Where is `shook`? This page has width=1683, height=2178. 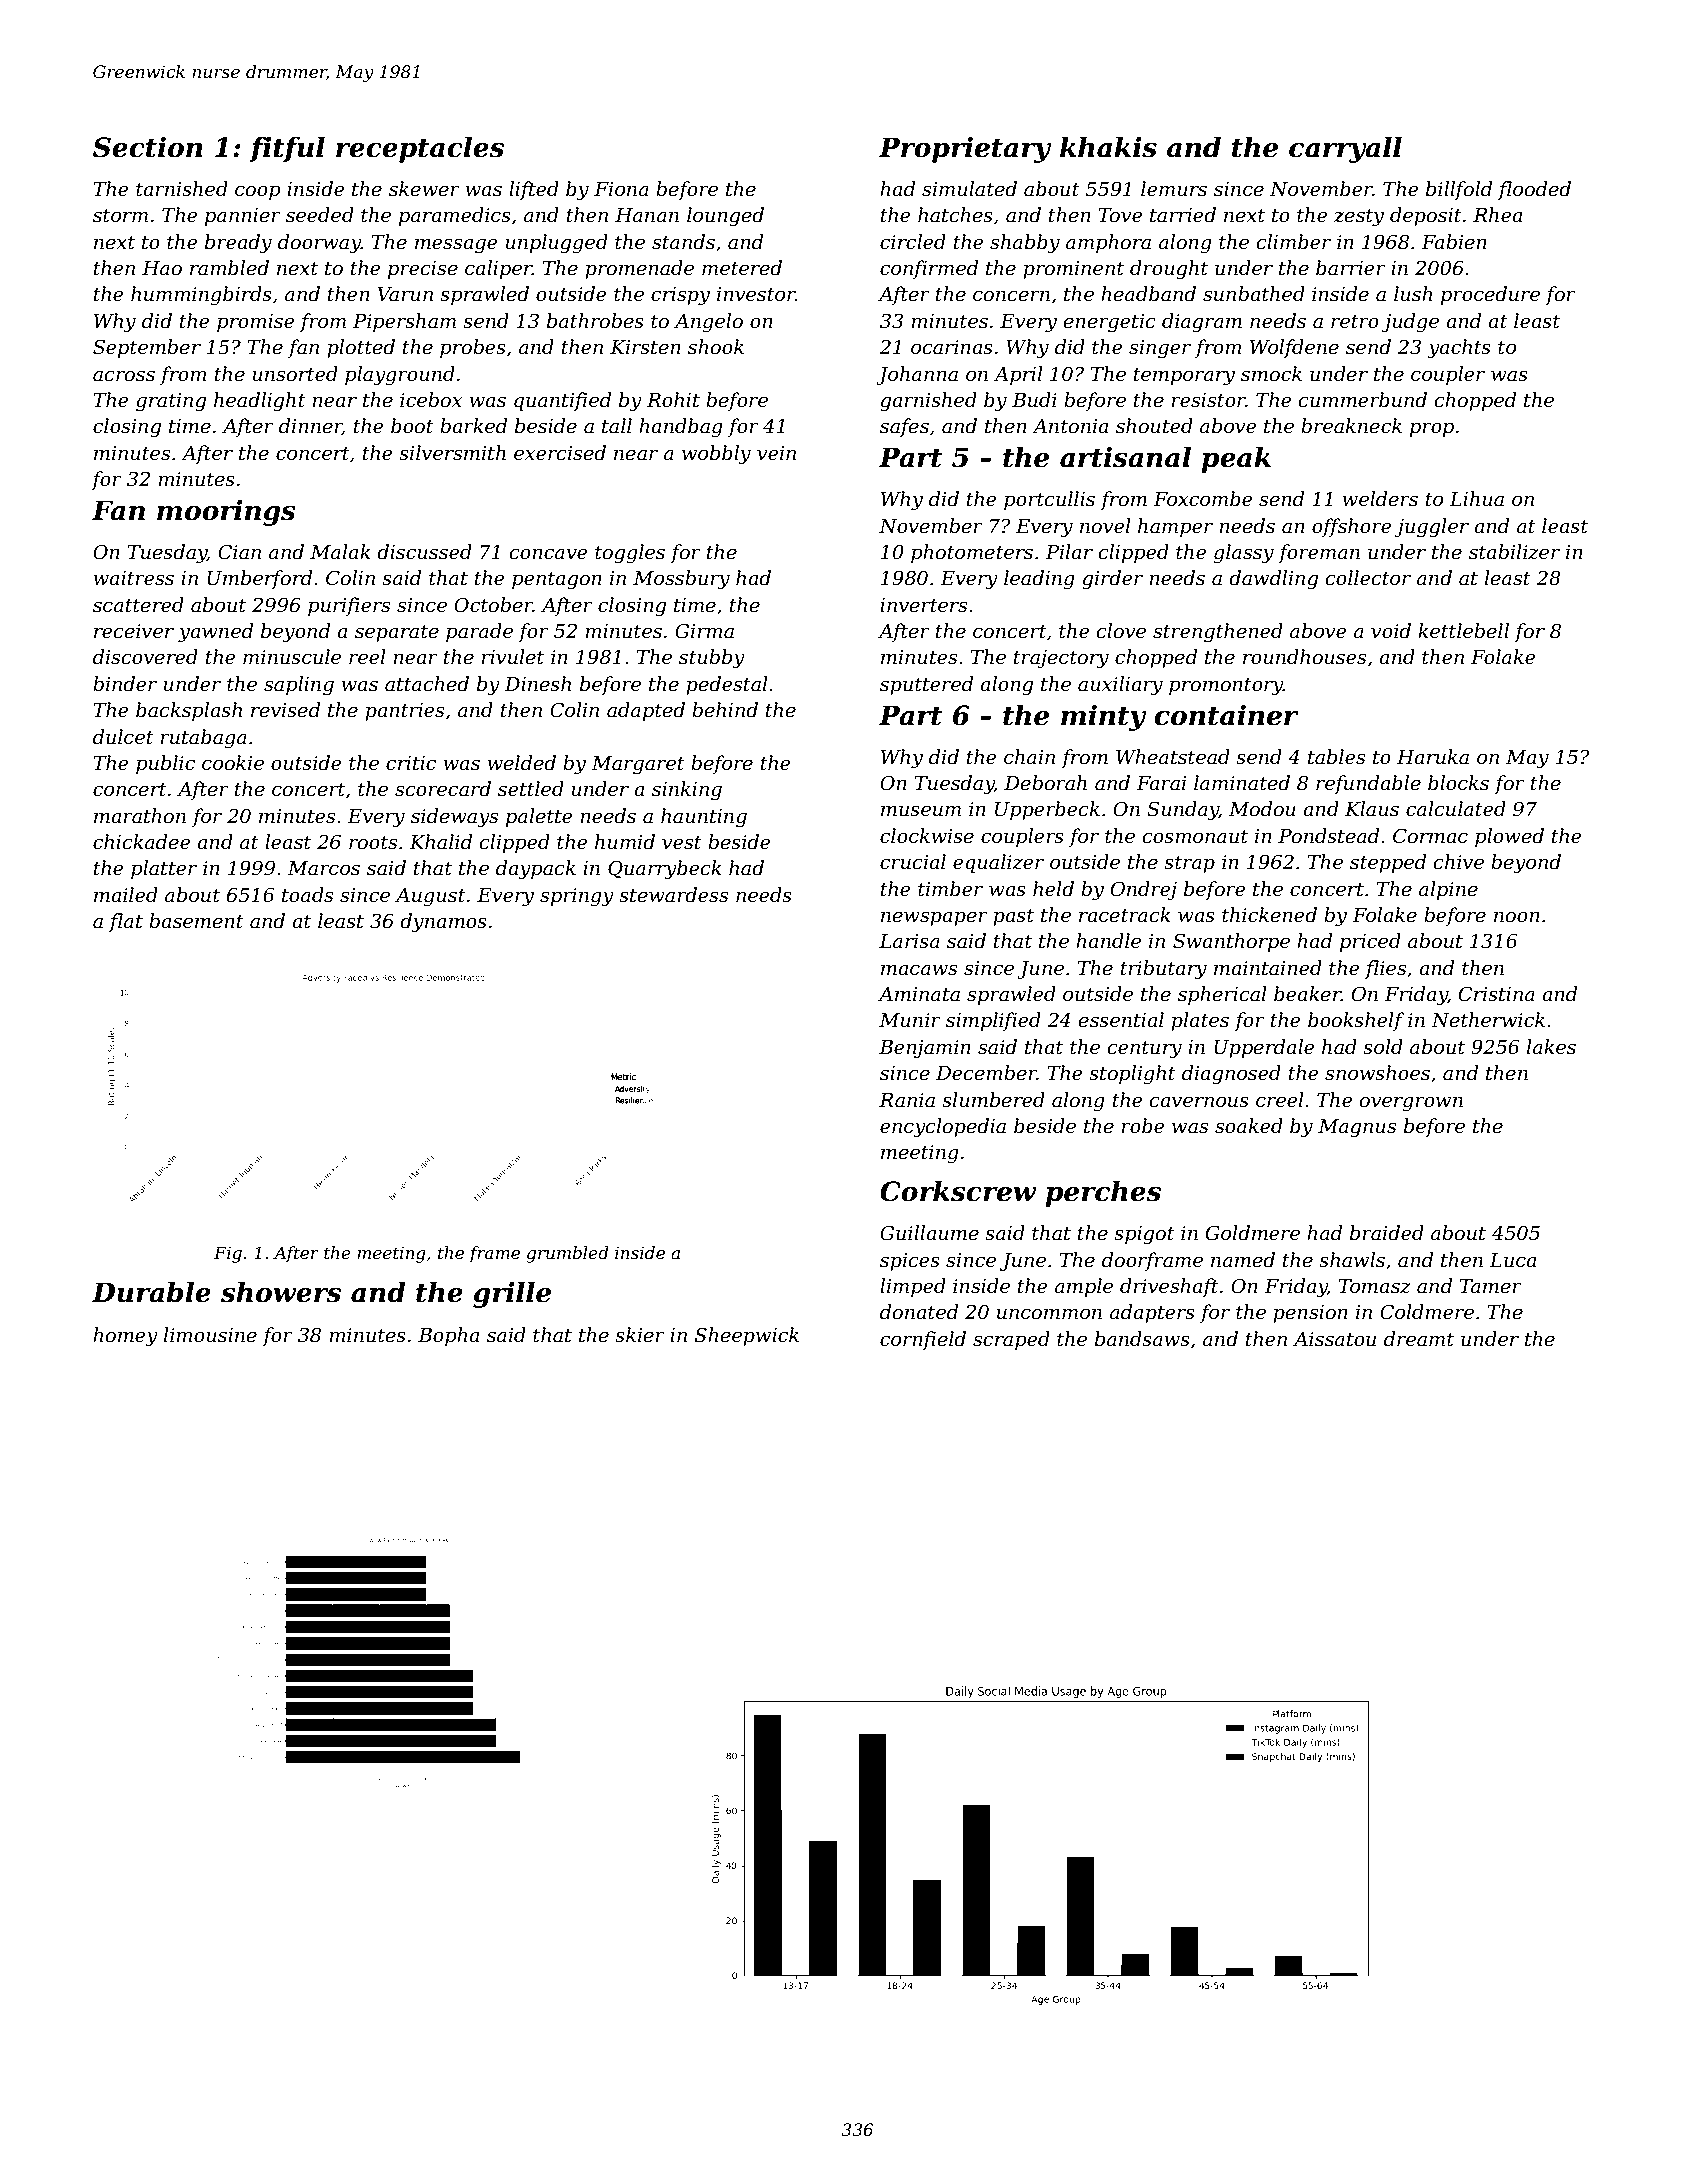
shook is located at coordinates (716, 347).
